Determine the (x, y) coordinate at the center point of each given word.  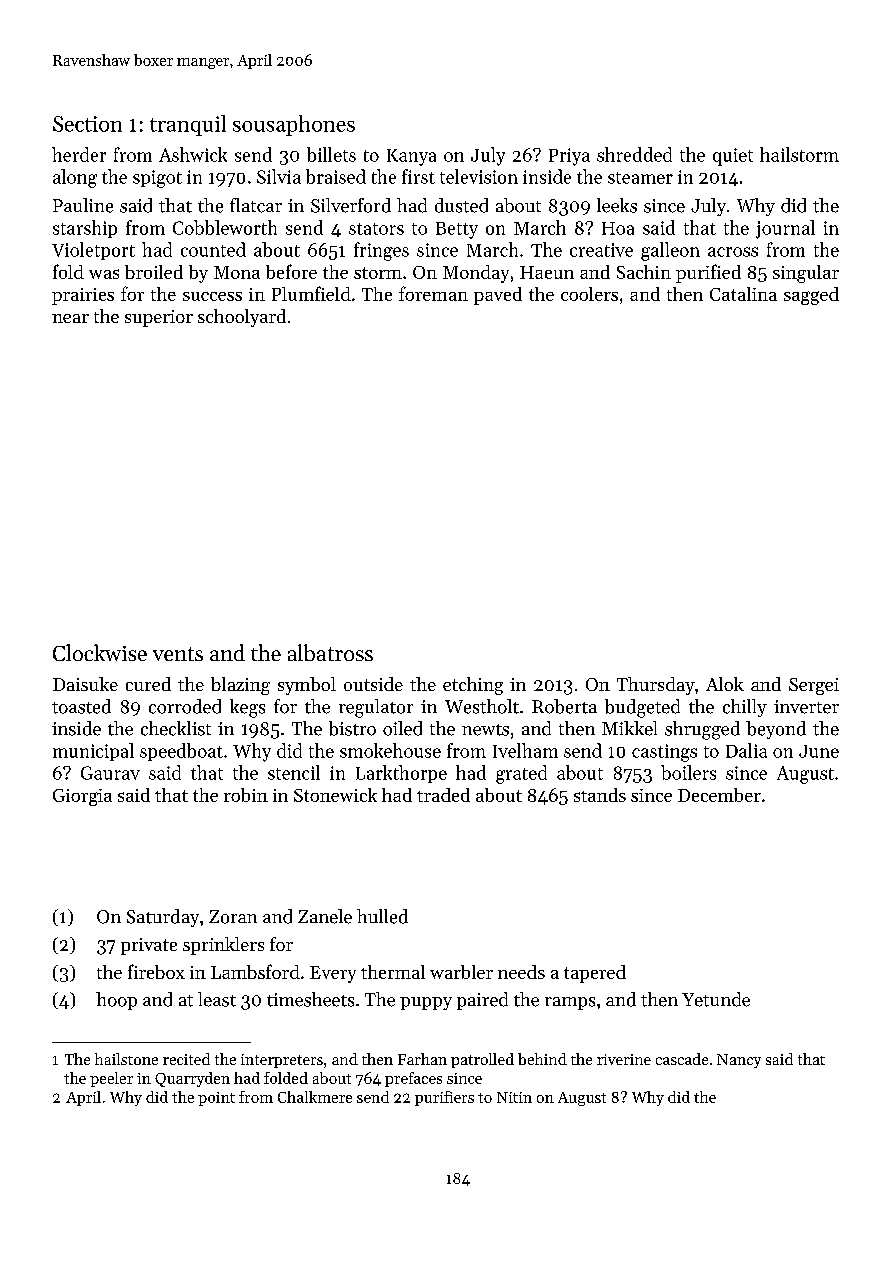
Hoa (618, 228)
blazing (240, 686)
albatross (330, 652)
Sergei (814, 686)
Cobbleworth (225, 227)
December (719, 795)
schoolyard (242, 318)
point (216, 1099)
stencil (294, 772)
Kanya (411, 157)
